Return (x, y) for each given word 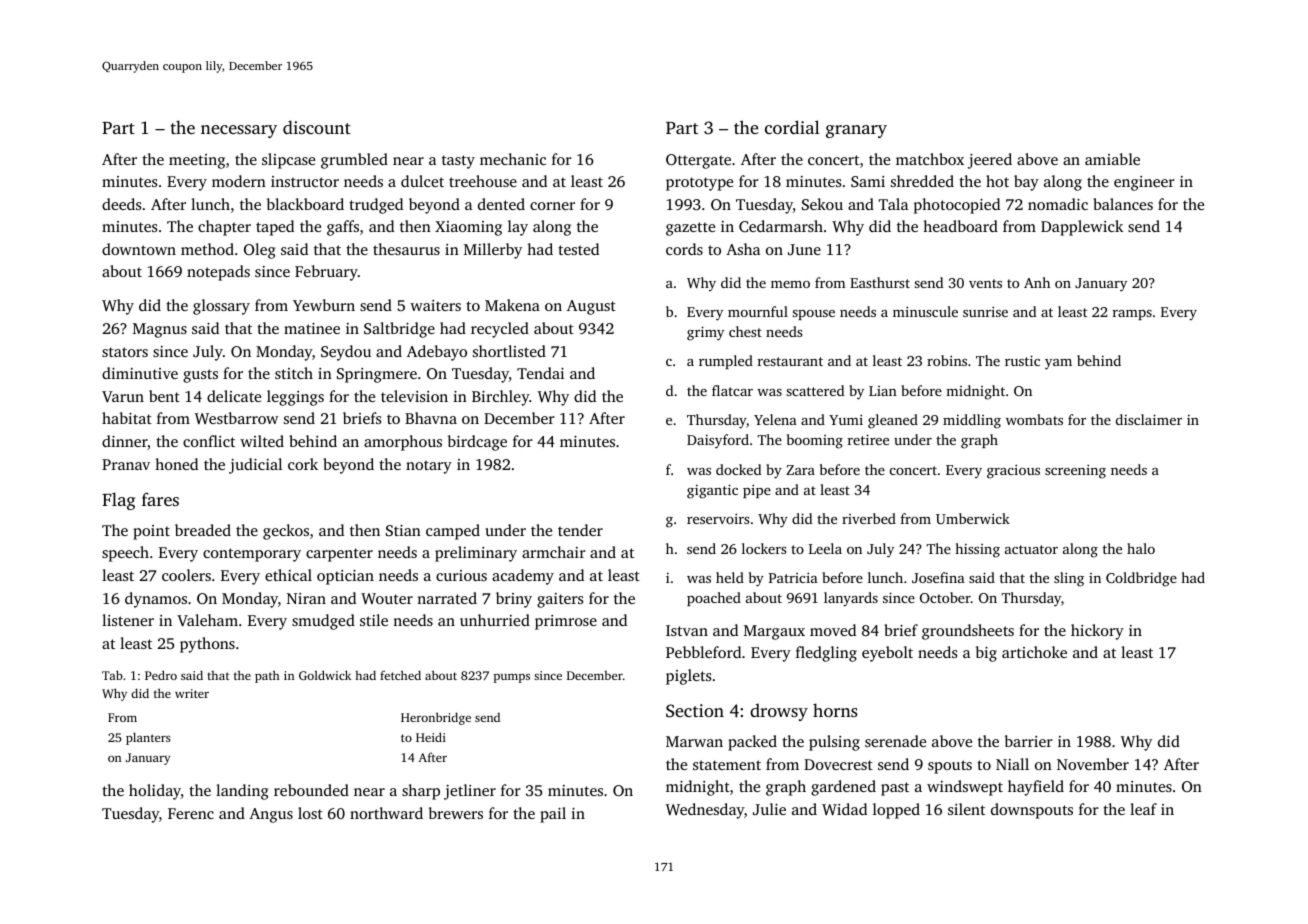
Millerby (493, 251)
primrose (566, 622)
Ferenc (191, 813)
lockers (764, 548)
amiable (1112, 159)
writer (192, 693)
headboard (960, 226)
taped (275, 228)
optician (345, 577)
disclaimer (1149, 419)
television (414, 396)
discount (317, 127)
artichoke (1034, 652)
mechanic (513, 159)
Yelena (775, 419)
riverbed (869, 518)
